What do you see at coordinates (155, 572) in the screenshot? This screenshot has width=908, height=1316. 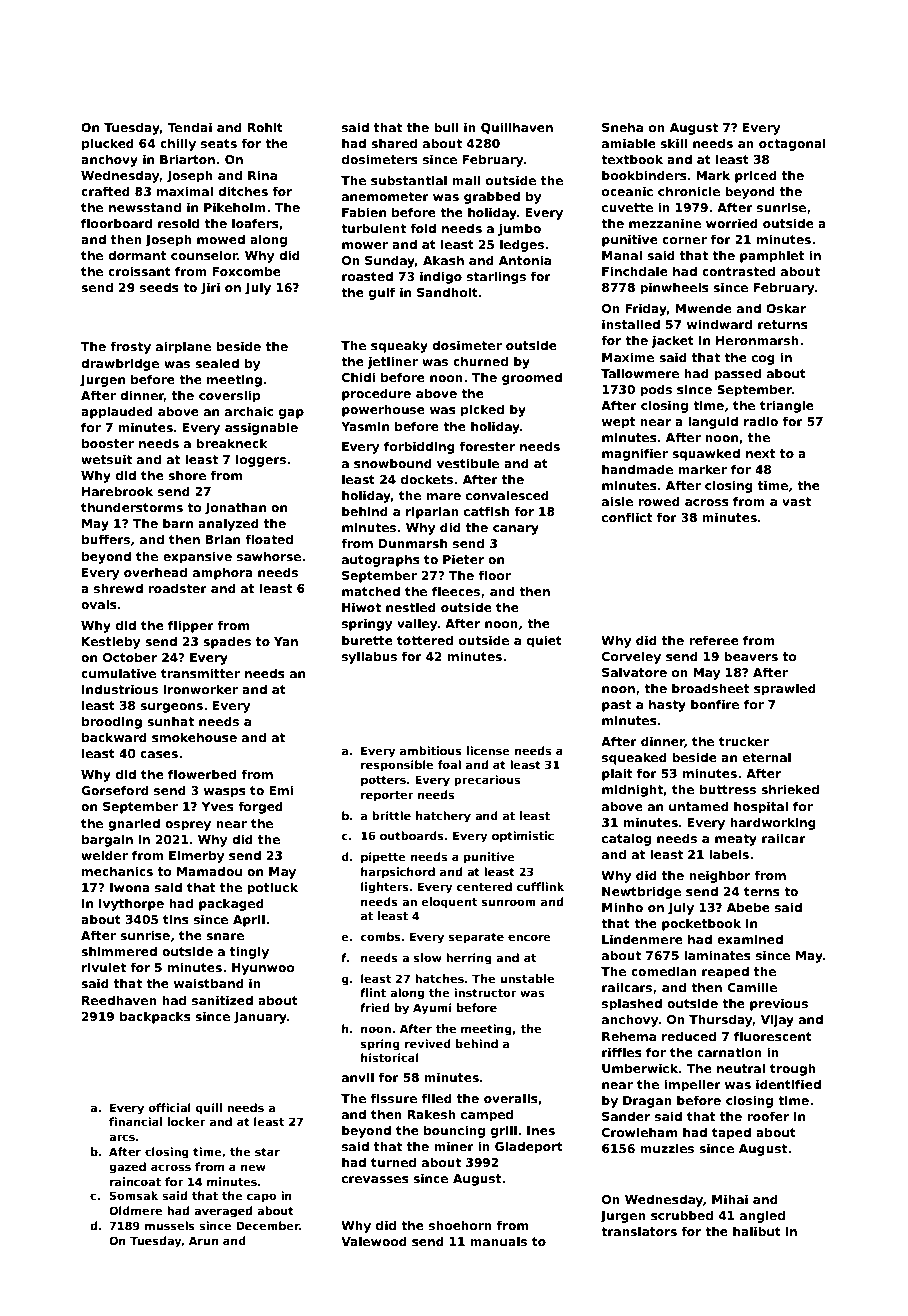 I see `overhead` at bounding box center [155, 572].
